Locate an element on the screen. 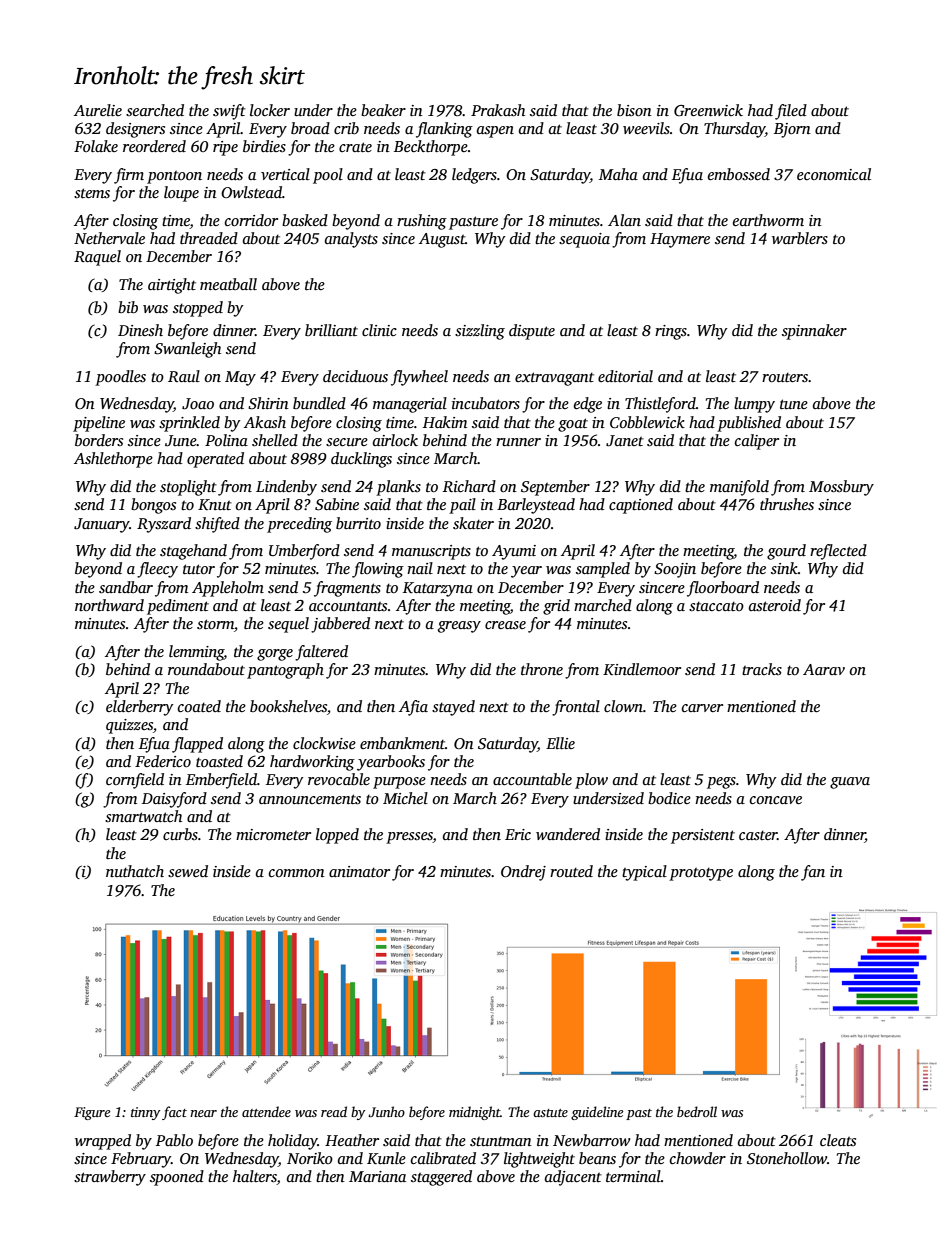  halters is located at coordinates (255, 1177).
